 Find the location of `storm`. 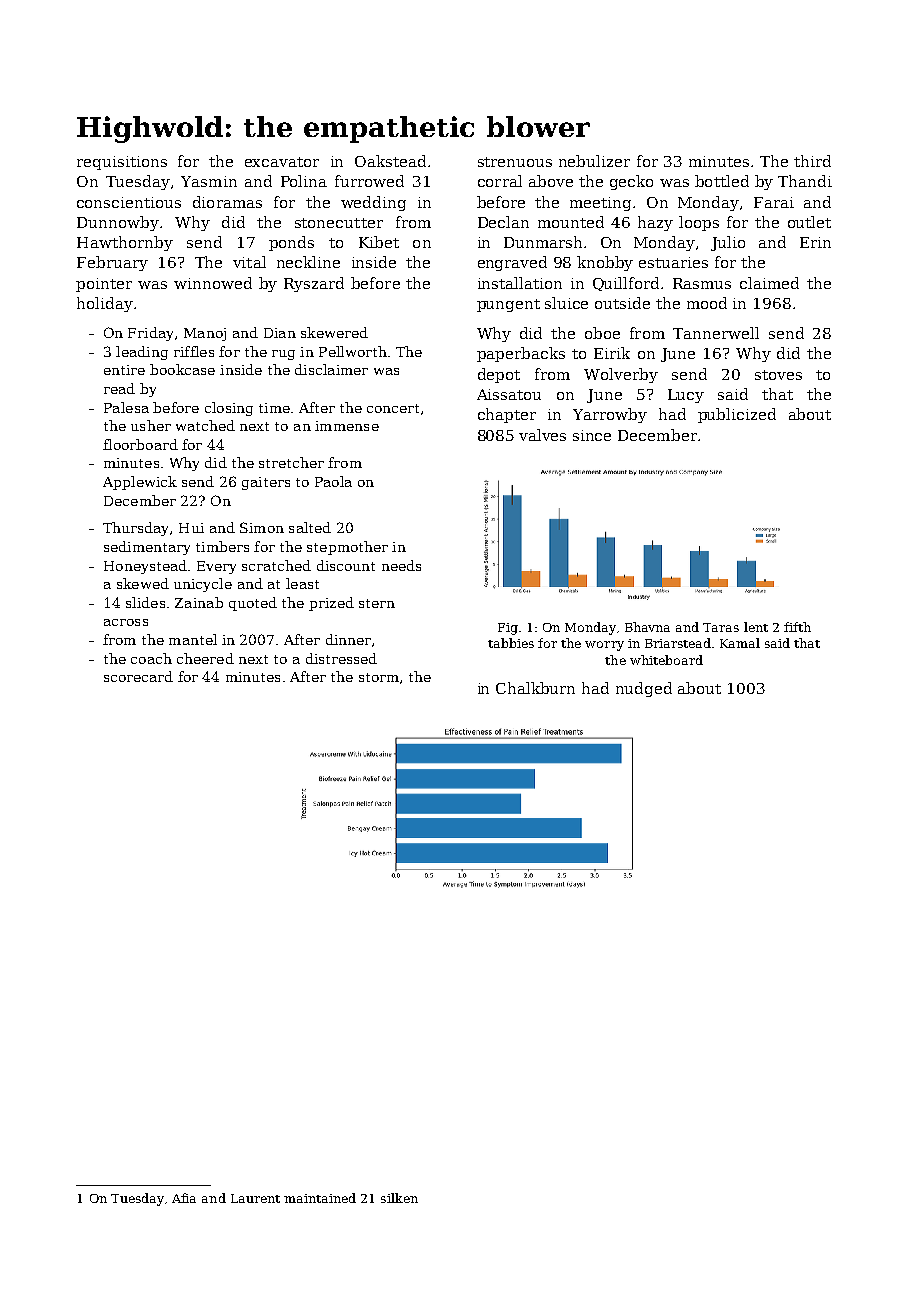

storm is located at coordinates (379, 677).
